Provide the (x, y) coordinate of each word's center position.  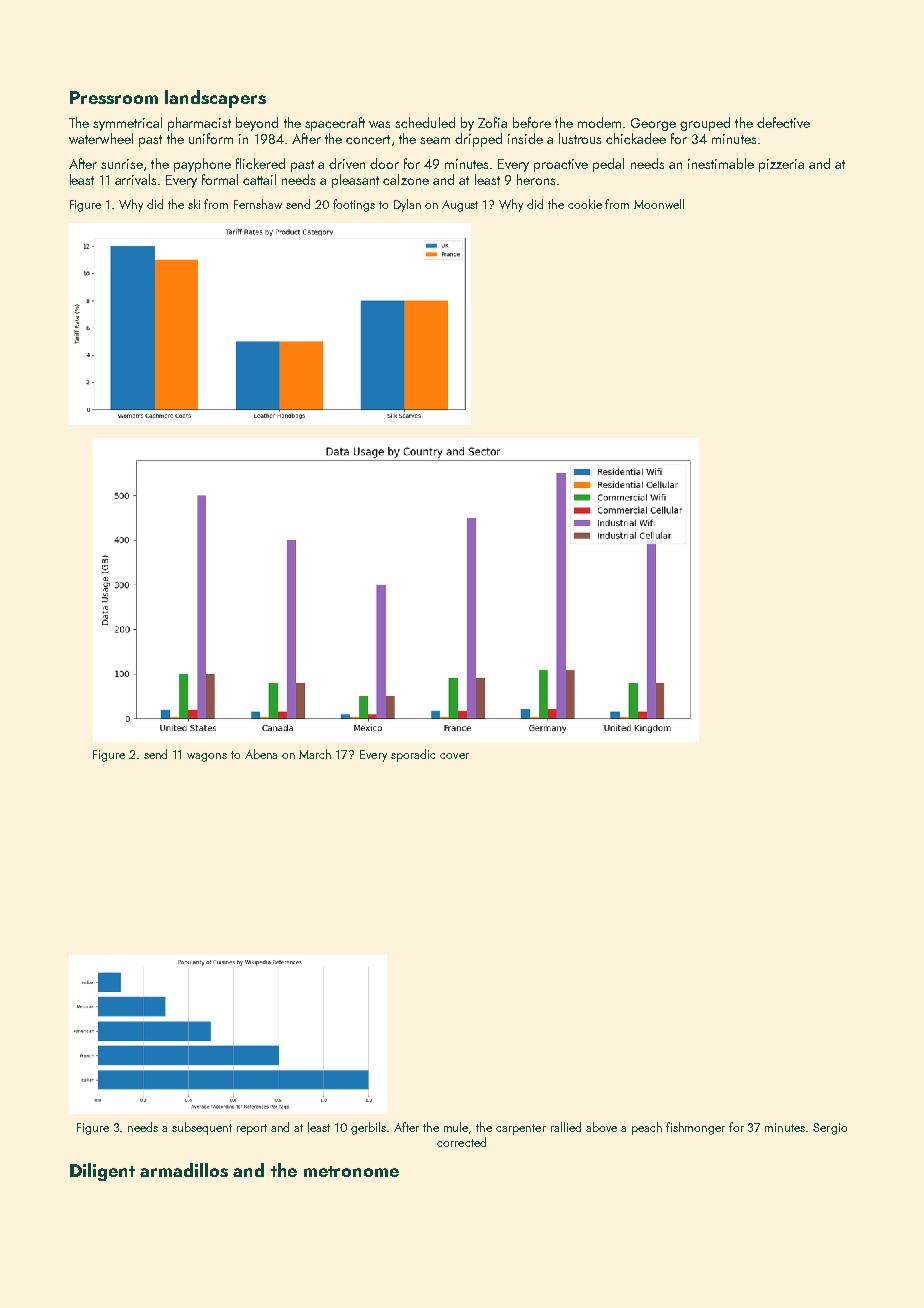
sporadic (413, 755)
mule (456, 1127)
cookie (585, 204)
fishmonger (695, 1128)
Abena (261, 754)
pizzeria (781, 165)
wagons (207, 757)
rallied (566, 1127)
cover (454, 756)
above (601, 1127)
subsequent (202, 1128)
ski (194, 204)
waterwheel (101, 138)
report (252, 1129)
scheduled (425, 122)
